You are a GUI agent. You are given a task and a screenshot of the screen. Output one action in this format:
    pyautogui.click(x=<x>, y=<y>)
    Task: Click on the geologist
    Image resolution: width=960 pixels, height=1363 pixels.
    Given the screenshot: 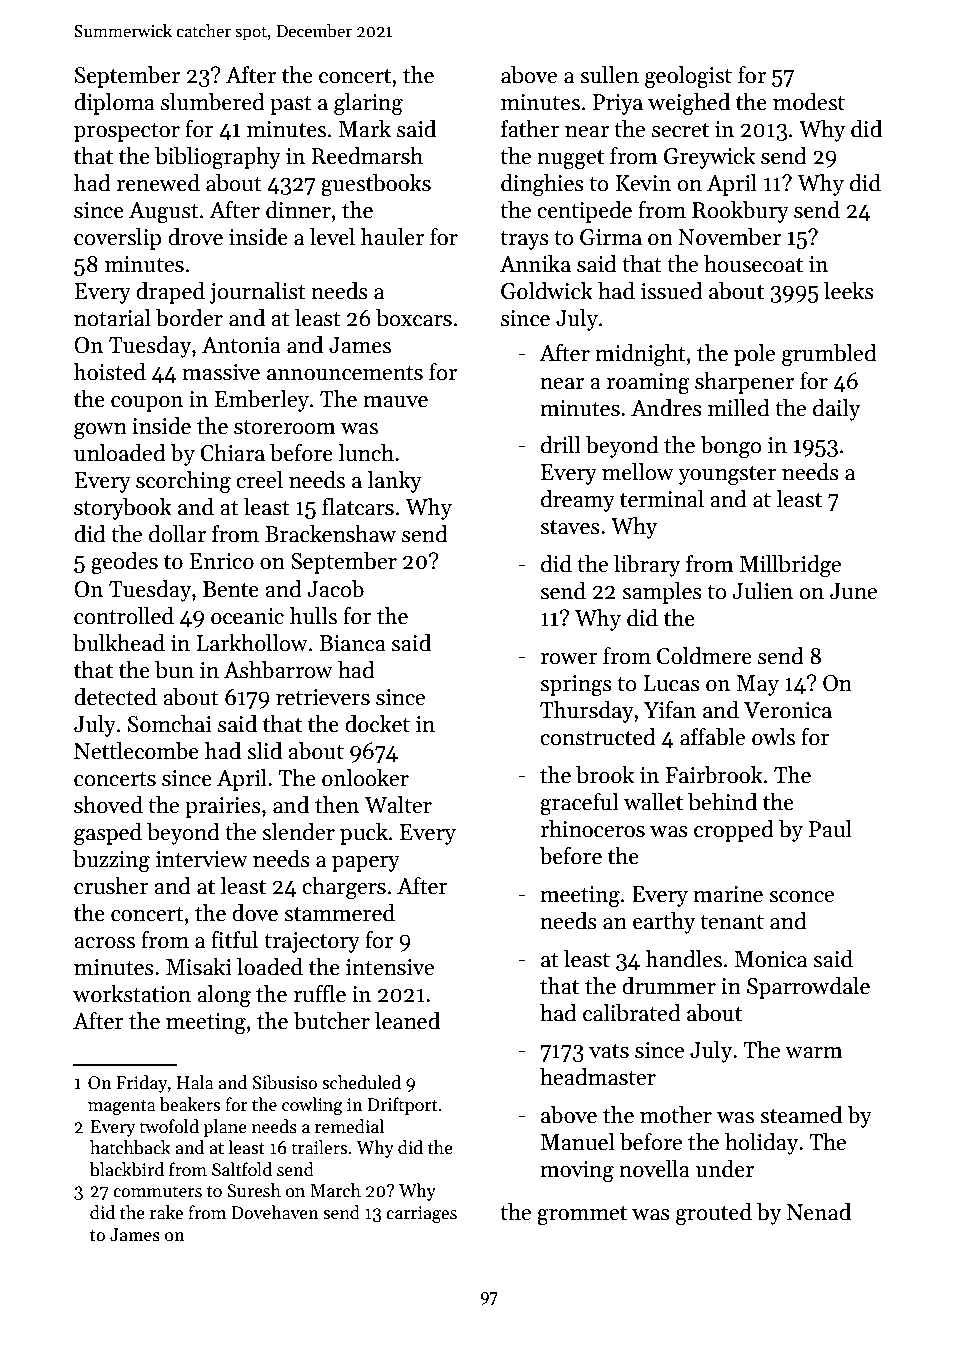 What is the action you would take?
    pyautogui.click(x=688, y=77)
